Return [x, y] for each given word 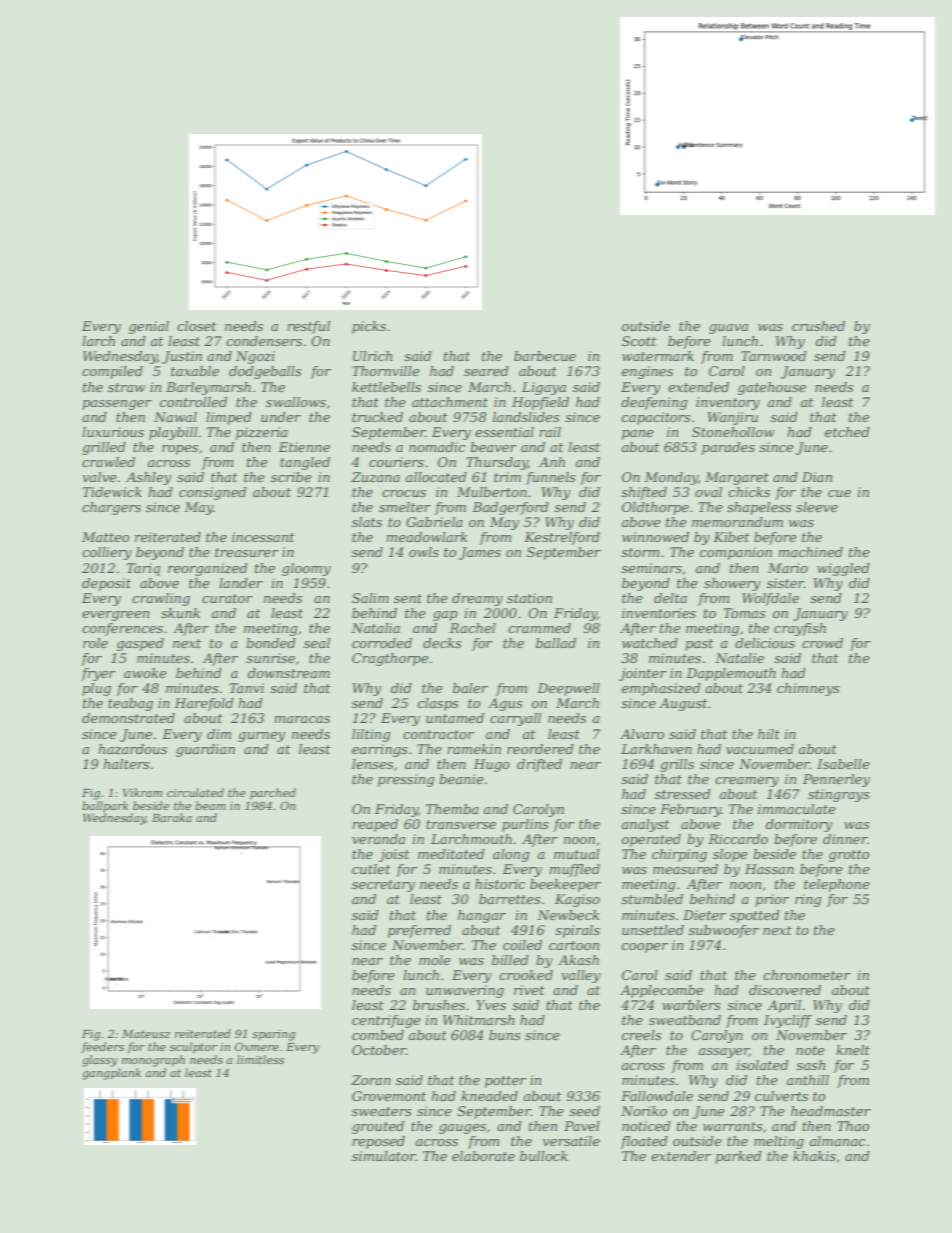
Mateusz [146, 1034]
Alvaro [642, 734]
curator [227, 598]
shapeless [759, 508]
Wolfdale [770, 599]
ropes [180, 450]
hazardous [132, 749]
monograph [153, 1061]
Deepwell [568, 689]
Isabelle [843, 764]
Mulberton [492, 492]
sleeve [817, 507]
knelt [853, 1050]
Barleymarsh [208, 388]
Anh [552, 462]
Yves [491, 1005]
